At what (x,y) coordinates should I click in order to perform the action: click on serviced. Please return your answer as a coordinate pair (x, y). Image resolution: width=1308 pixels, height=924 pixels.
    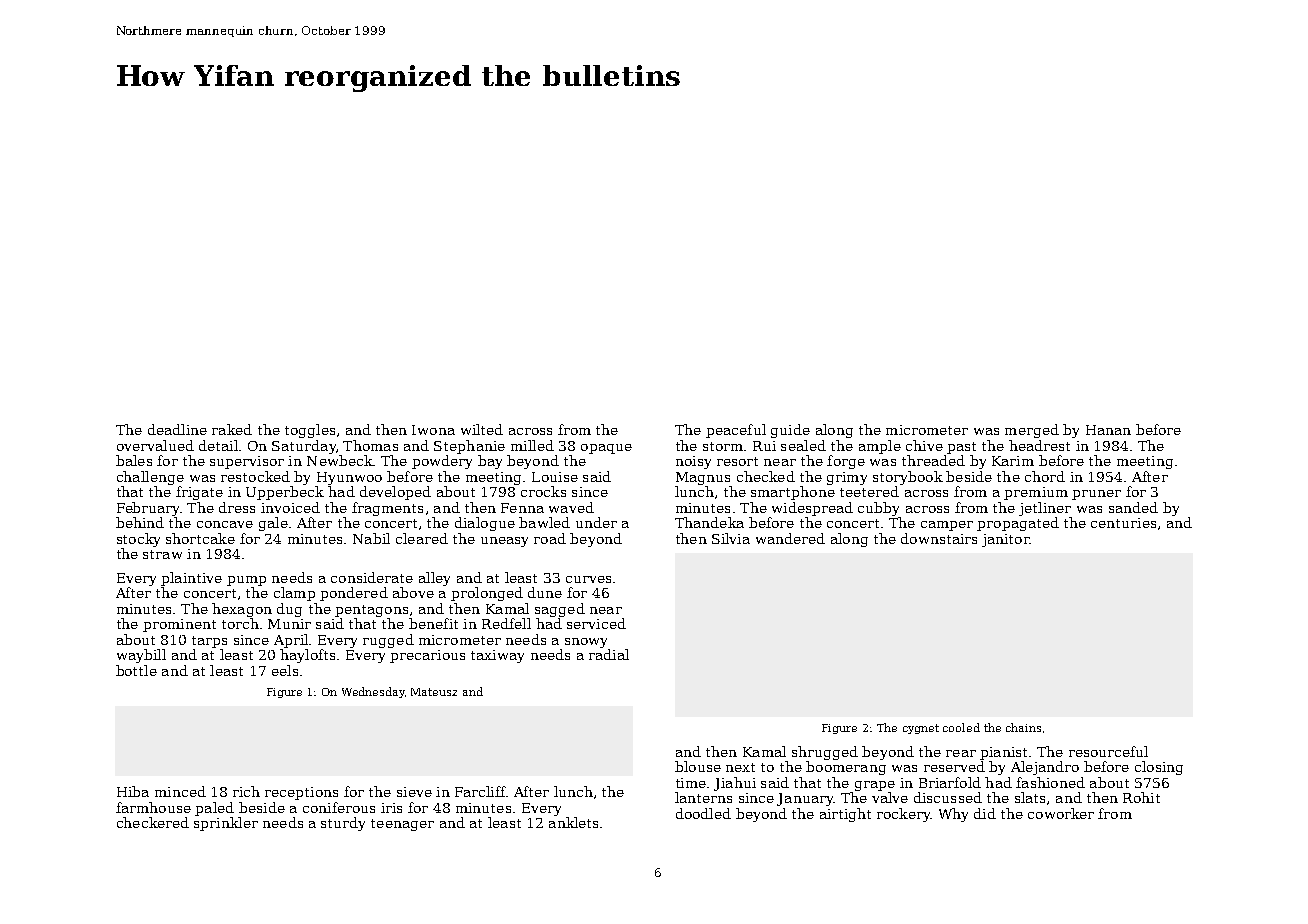
    Looking at the image, I should click on (596, 623).
